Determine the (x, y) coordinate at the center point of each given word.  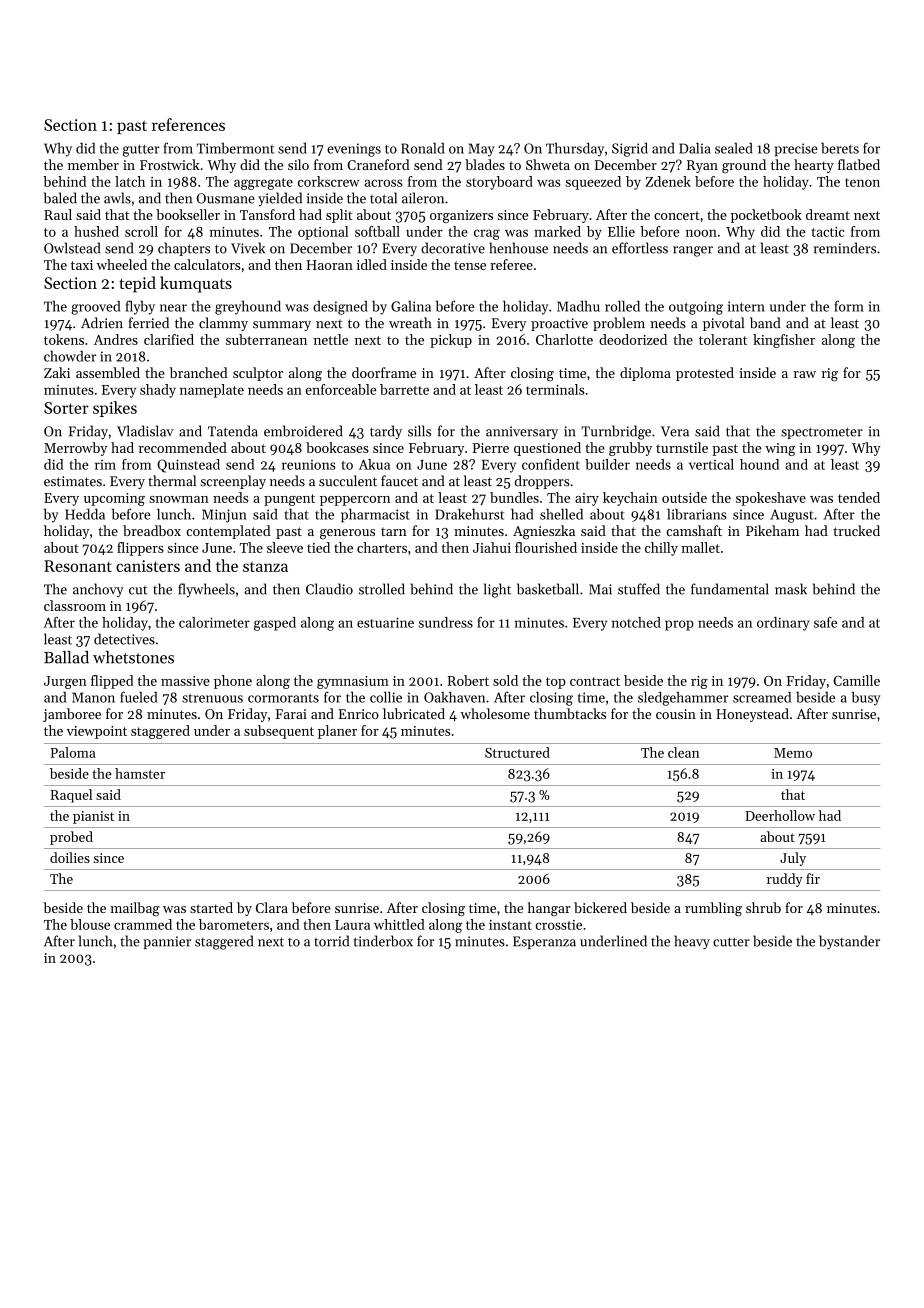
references (188, 124)
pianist (93, 817)
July (793, 859)
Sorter (66, 408)
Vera (675, 431)
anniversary (522, 432)
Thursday (575, 149)
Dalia (694, 148)
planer (337, 732)
